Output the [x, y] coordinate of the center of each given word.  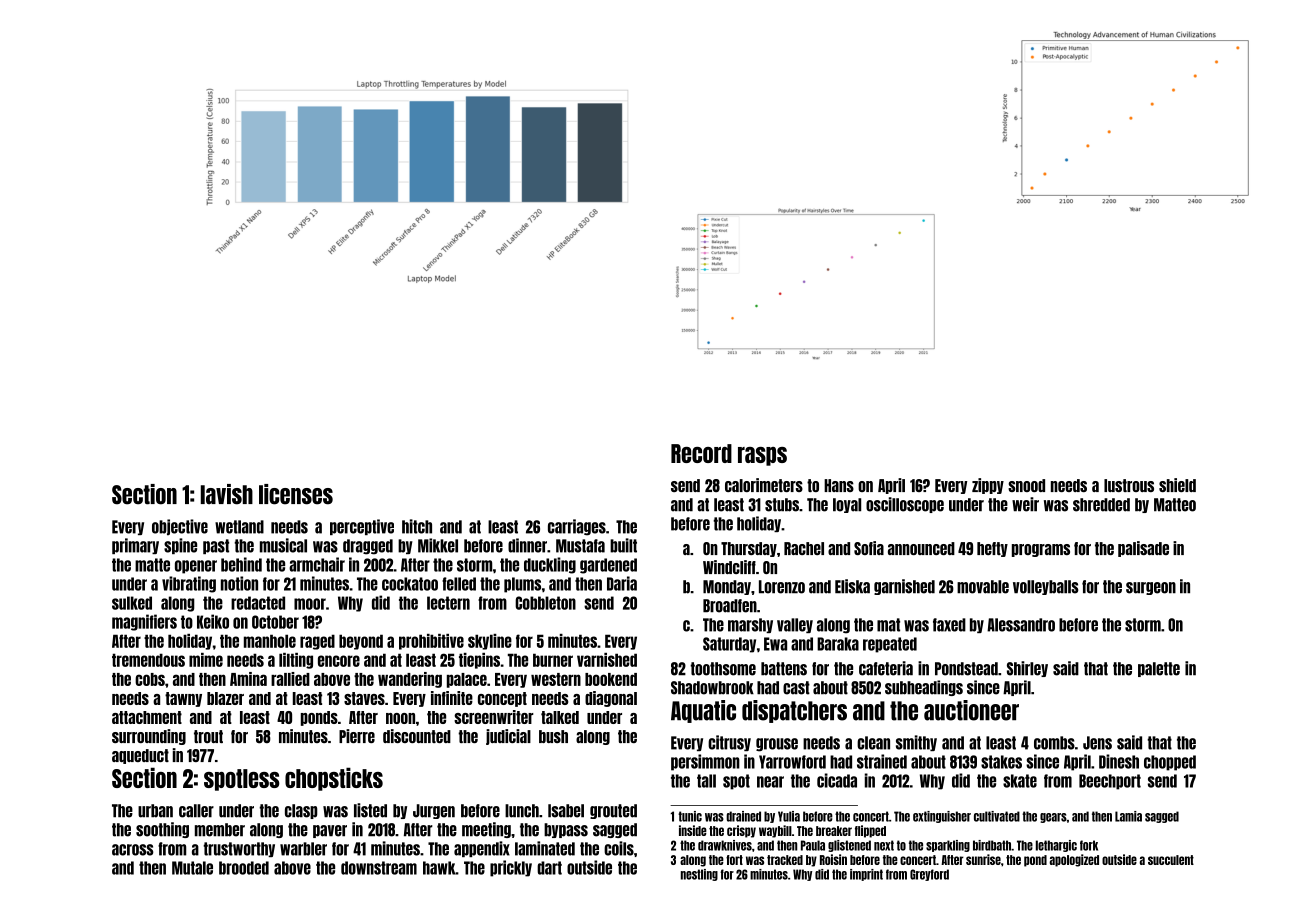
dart [549, 868]
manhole [270, 641]
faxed [949, 625]
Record [701, 453]
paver [330, 831]
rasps [762, 456]
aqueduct [140, 756]
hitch [417, 526]
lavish [227, 494]
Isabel [566, 811]
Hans [839, 485]
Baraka [838, 644]
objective [180, 527]
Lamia [1128, 816]
